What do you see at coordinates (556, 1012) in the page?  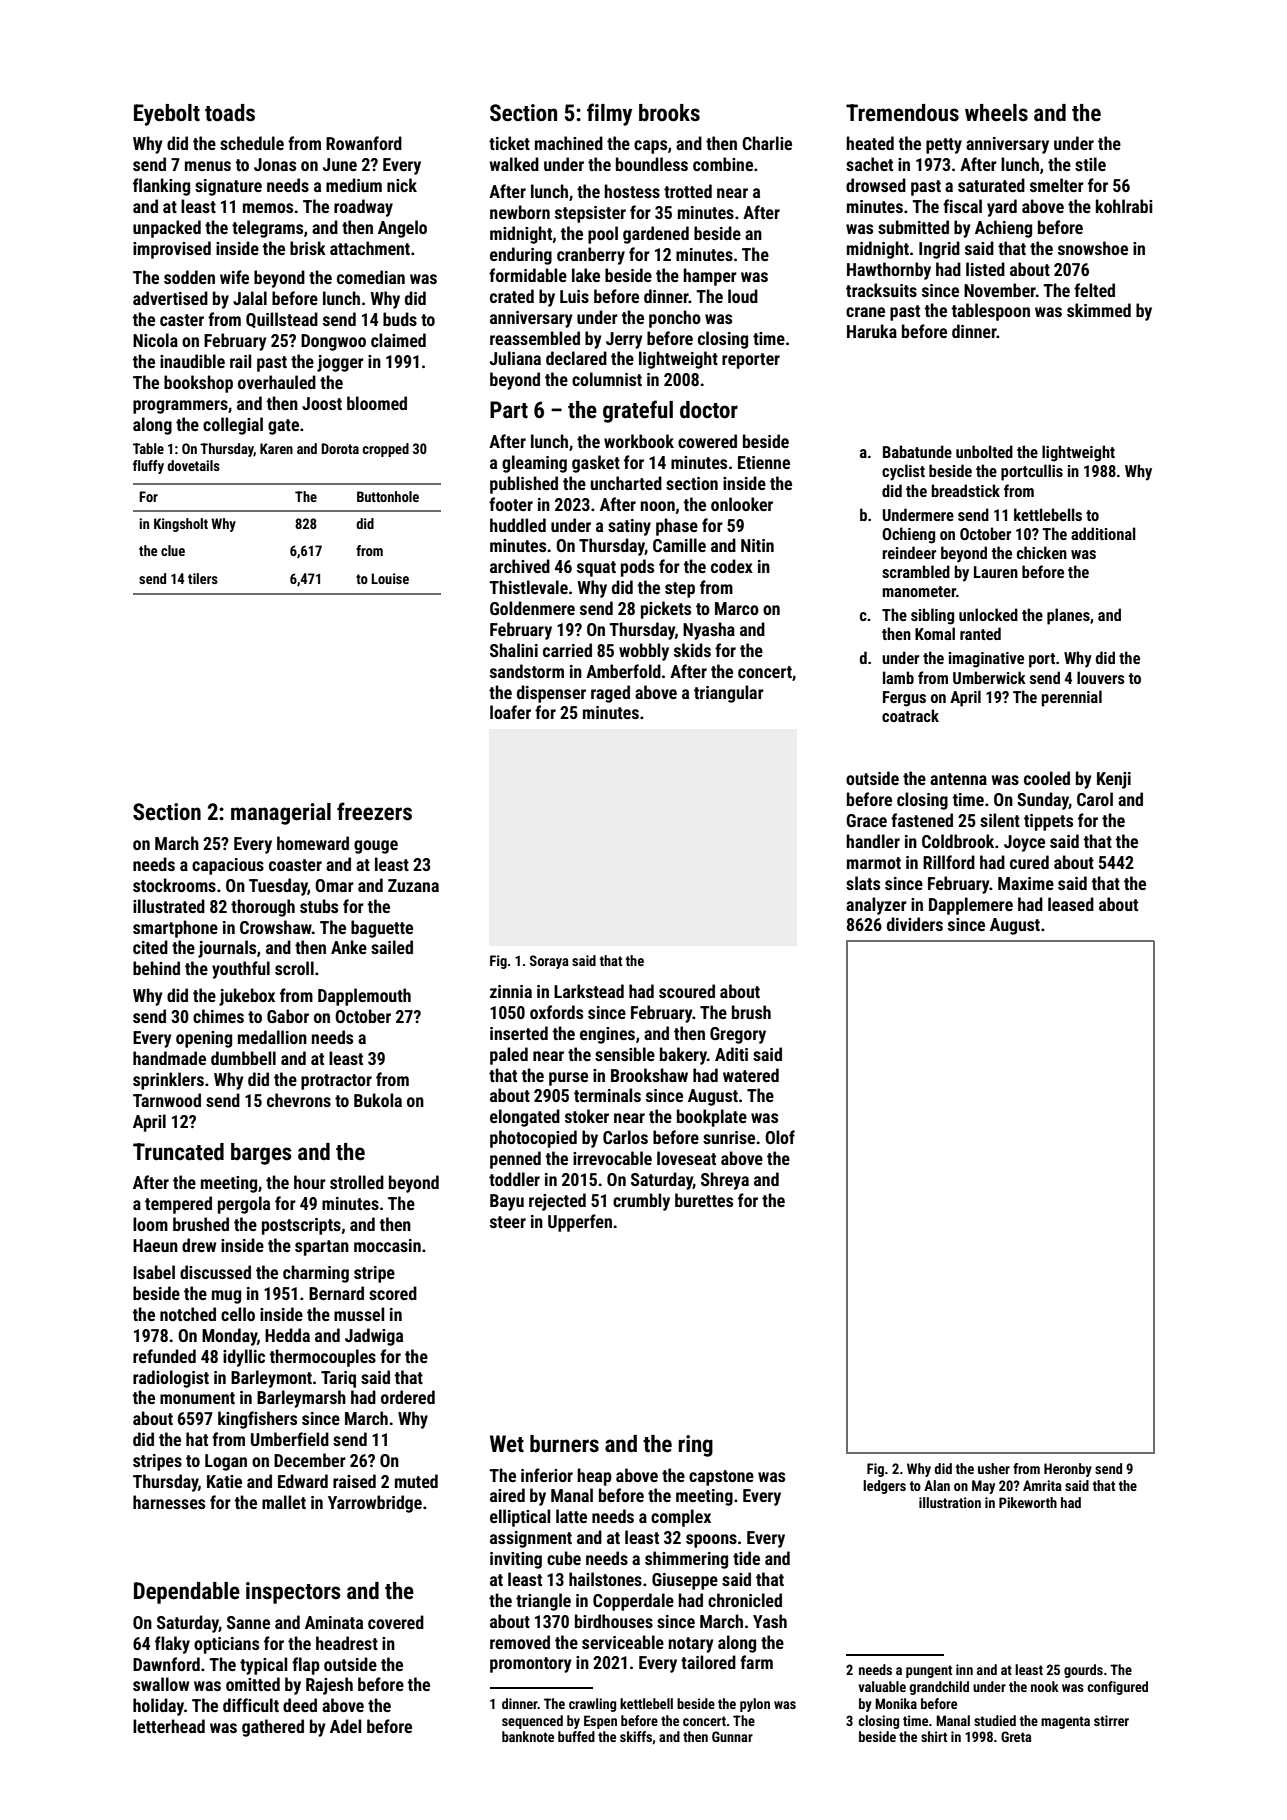 I see `oxfords` at bounding box center [556, 1012].
